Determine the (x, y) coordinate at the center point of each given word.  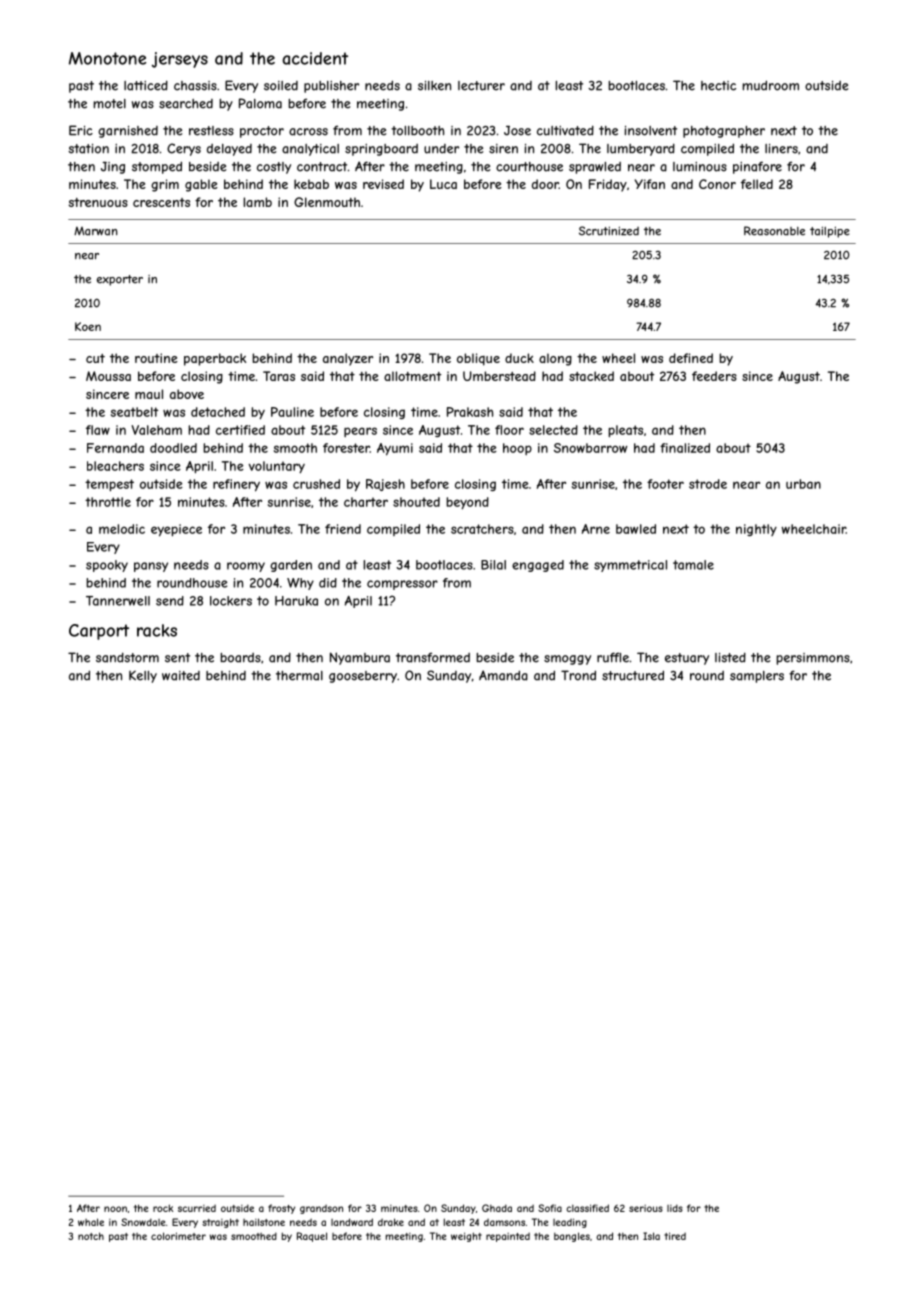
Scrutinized (609, 231)
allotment (412, 376)
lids (675, 1208)
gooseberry (363, 677)
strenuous (98, 202)
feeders (714, 376)
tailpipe (830, 232)
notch (91, 1236)
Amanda (503, 675)
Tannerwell (118, 601)
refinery (236, 485)
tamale (693, 565)
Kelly (143, 677)
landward (352, 1222)
